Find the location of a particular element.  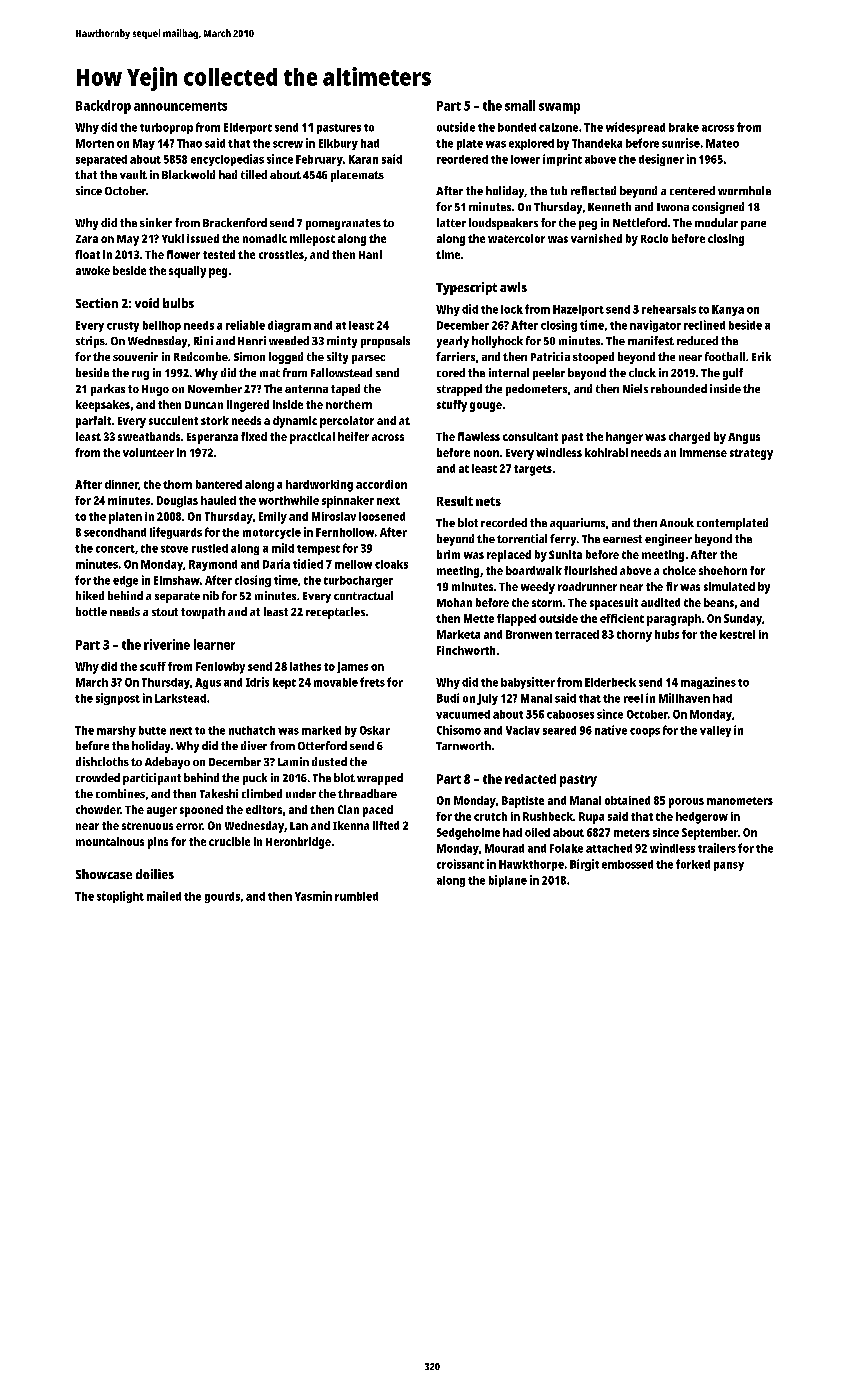

Simon is located at coordinates (249, 356).
